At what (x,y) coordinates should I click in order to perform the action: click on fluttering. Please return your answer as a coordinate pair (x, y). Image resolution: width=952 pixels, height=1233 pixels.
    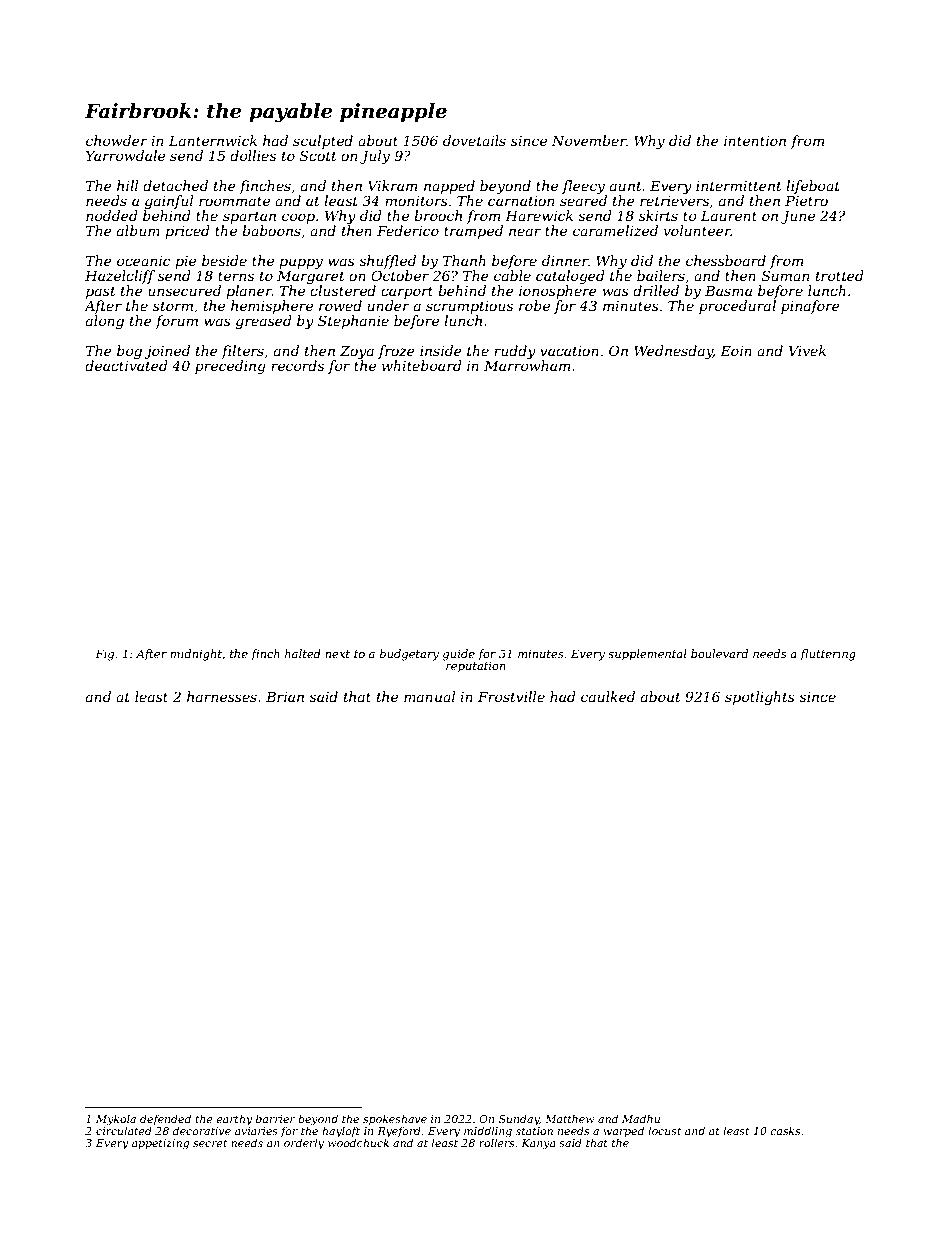
    Looking at the image, I should click on (828, 655).
